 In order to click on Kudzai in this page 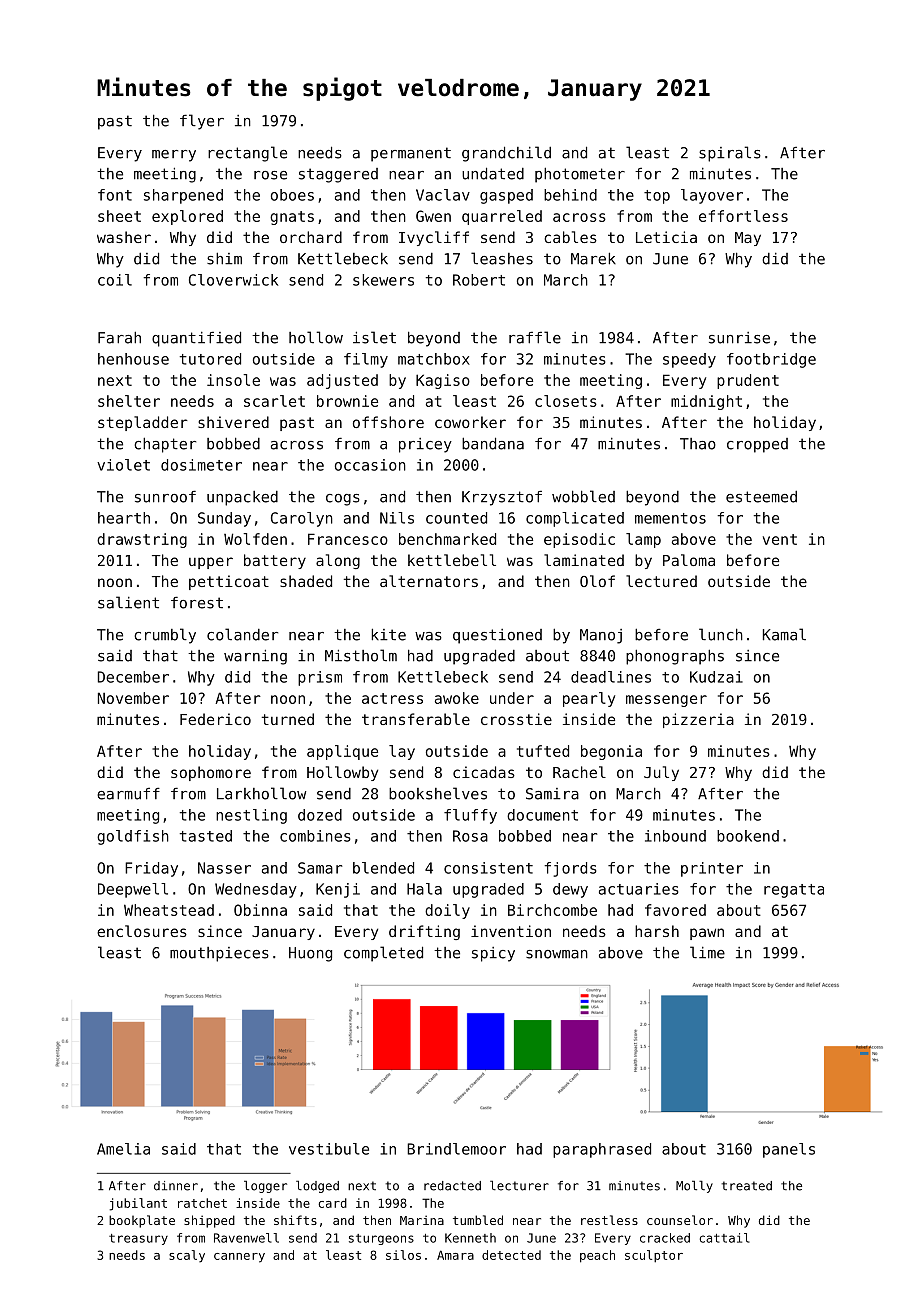, I will do `click(716, 677)`.
